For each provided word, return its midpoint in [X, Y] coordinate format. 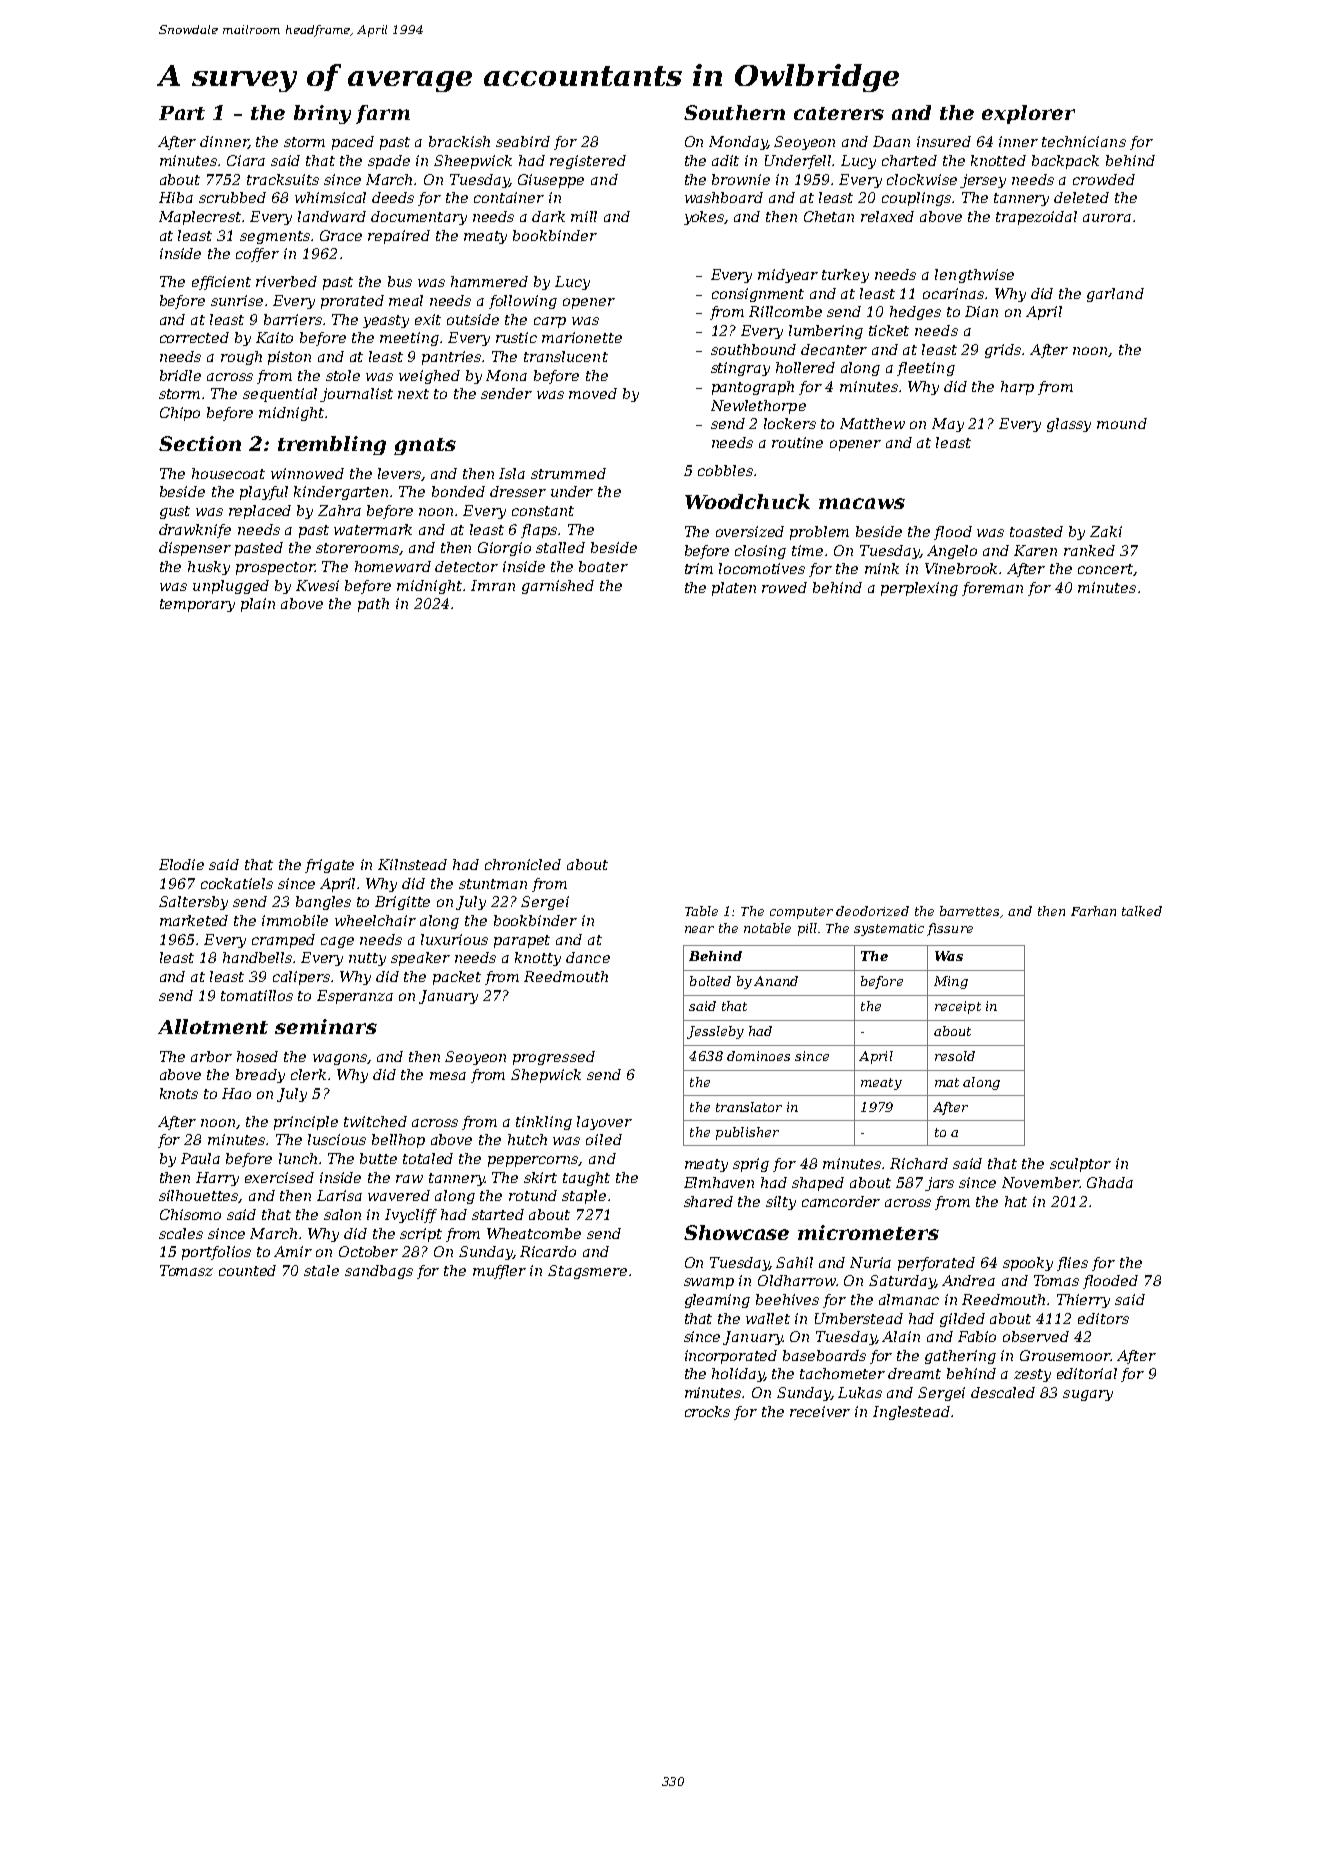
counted [247, 1270]
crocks [707, 1411]
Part [182, 113]
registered [588, 162]
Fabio [977, 1336]
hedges [915, 313]
